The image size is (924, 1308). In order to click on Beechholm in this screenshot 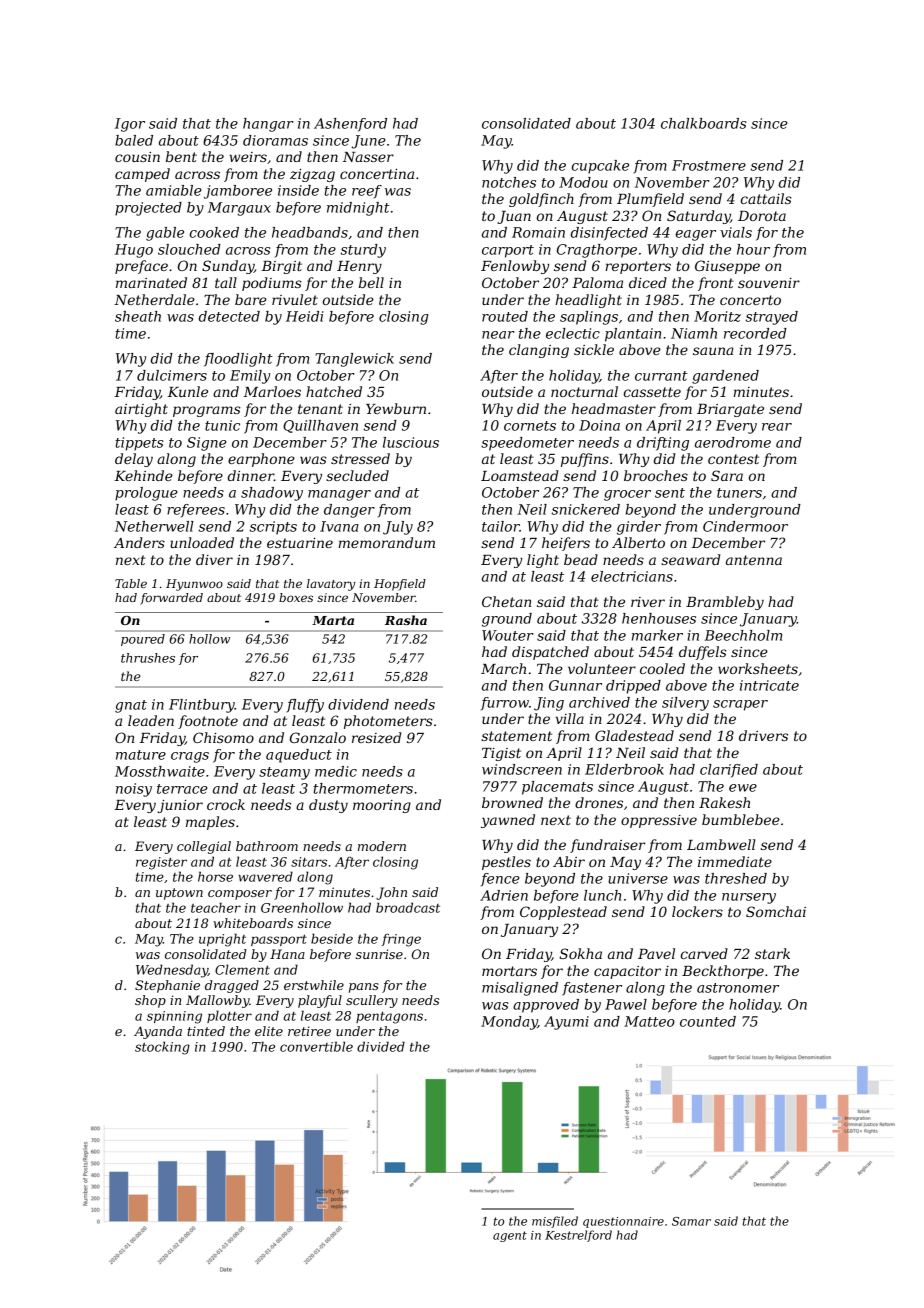, I will do `click(743, 635)`.
